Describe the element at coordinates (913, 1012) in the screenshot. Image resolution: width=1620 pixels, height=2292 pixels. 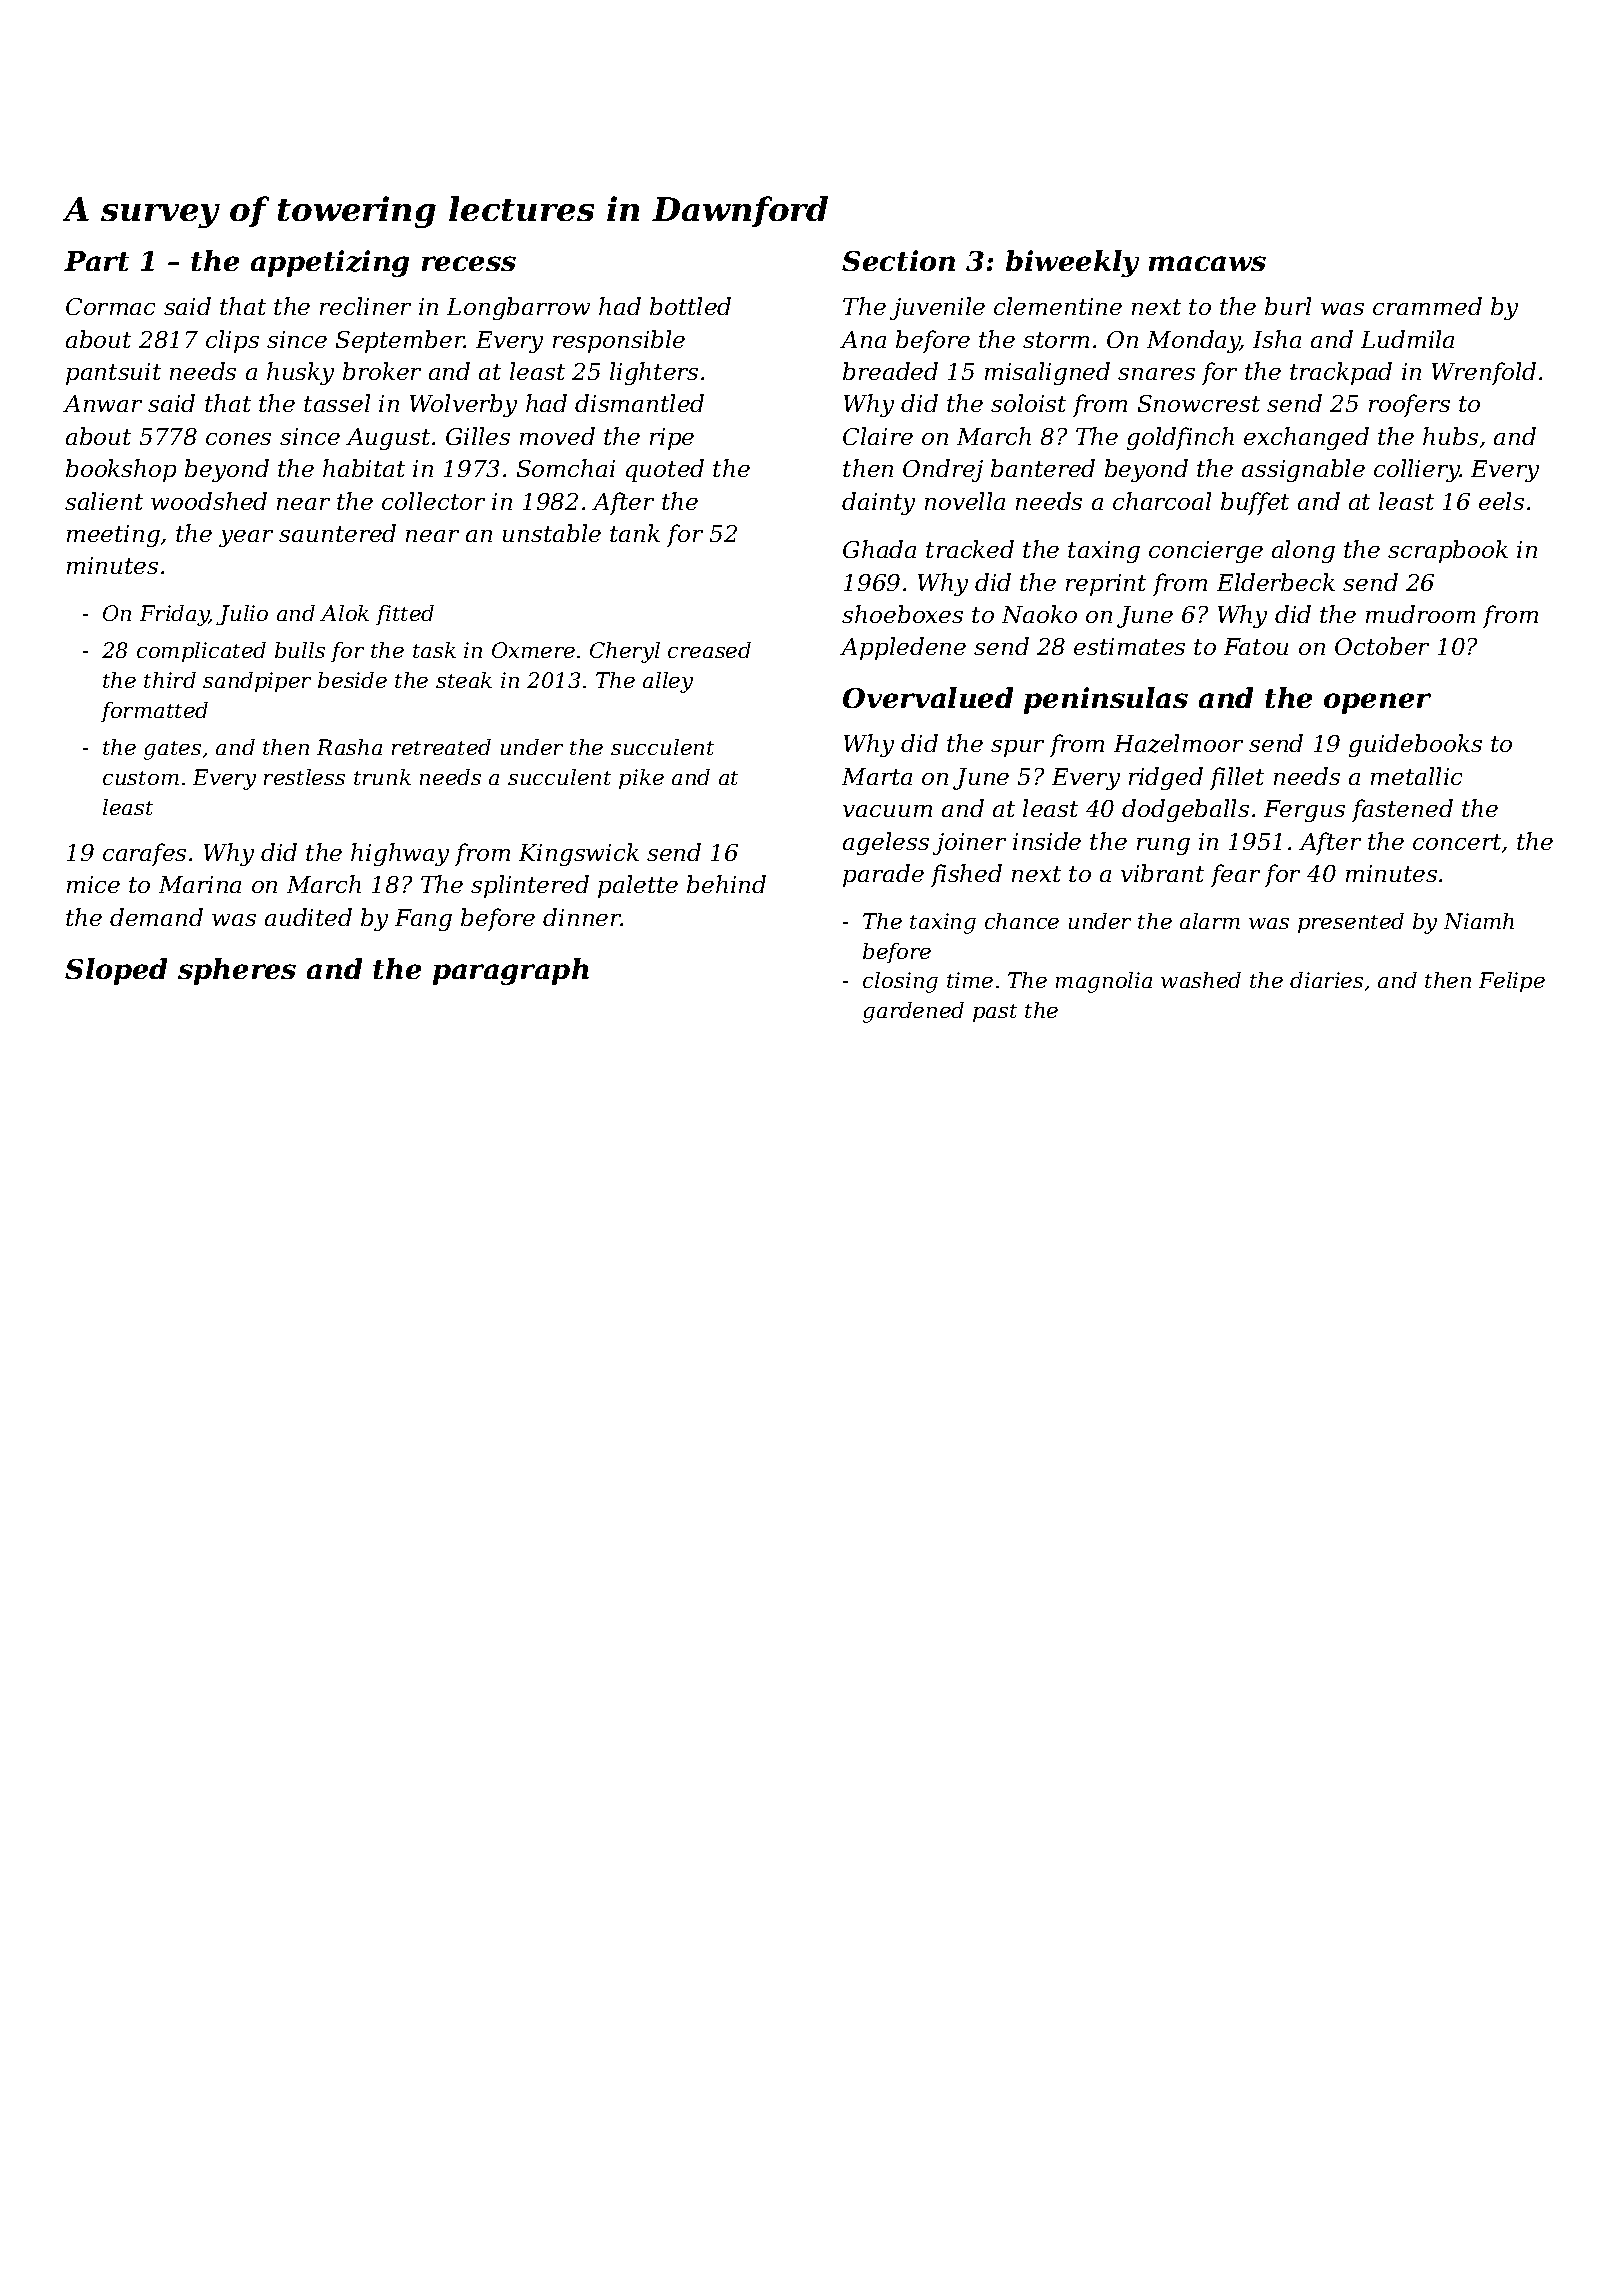
I see `gardened` at that location.
